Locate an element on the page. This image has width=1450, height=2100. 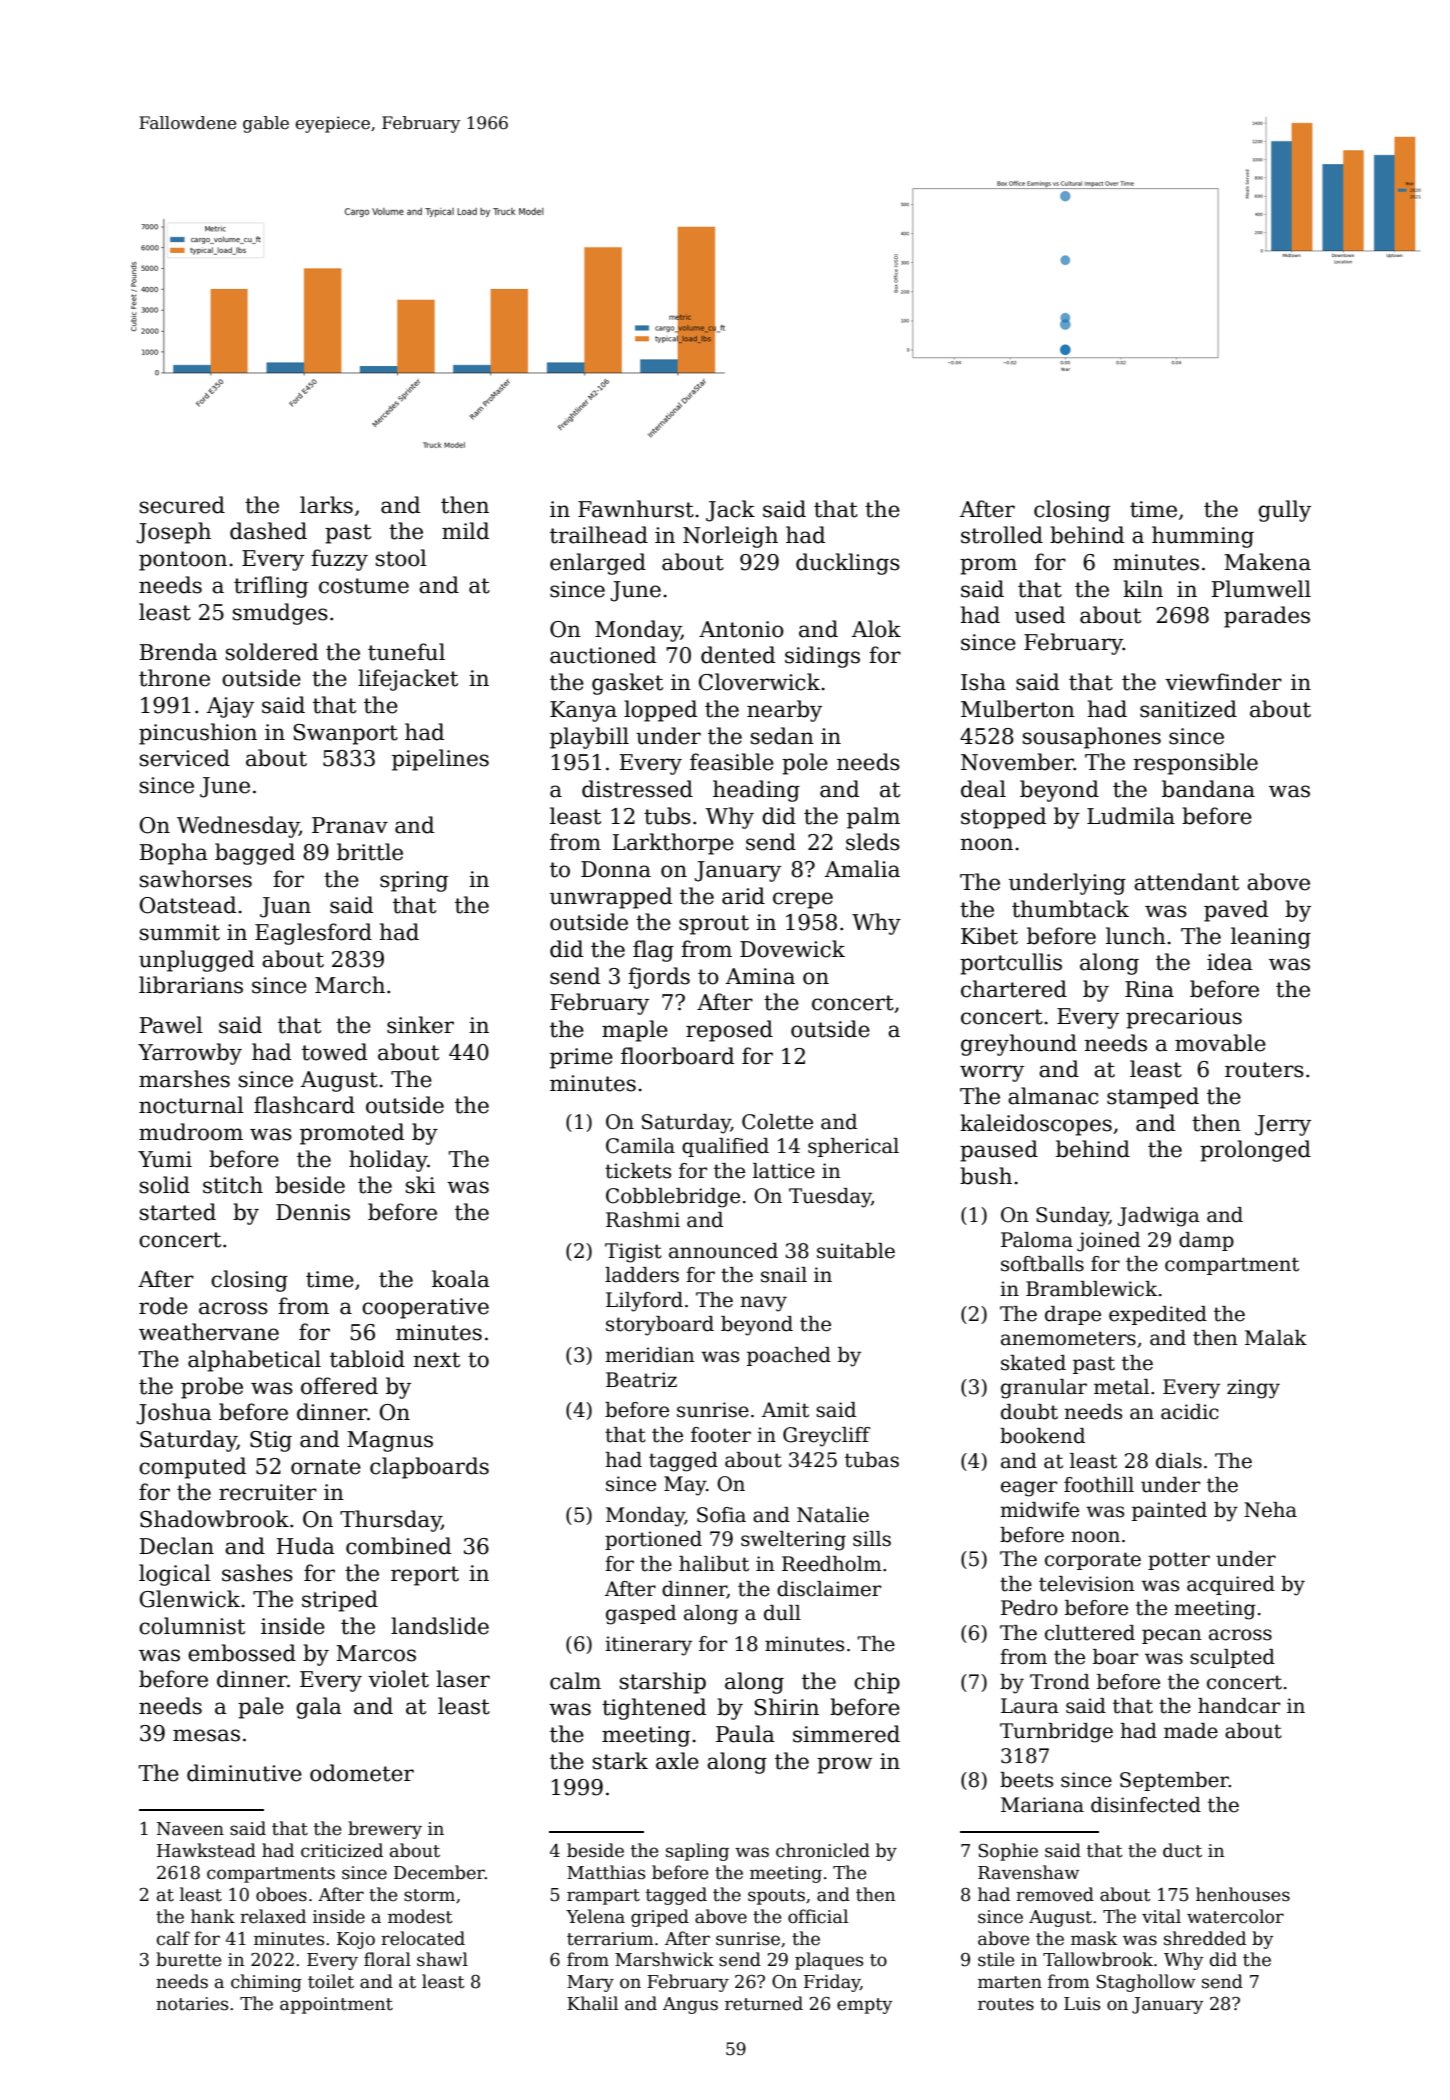
secured is located at coordinates (182, 505).
